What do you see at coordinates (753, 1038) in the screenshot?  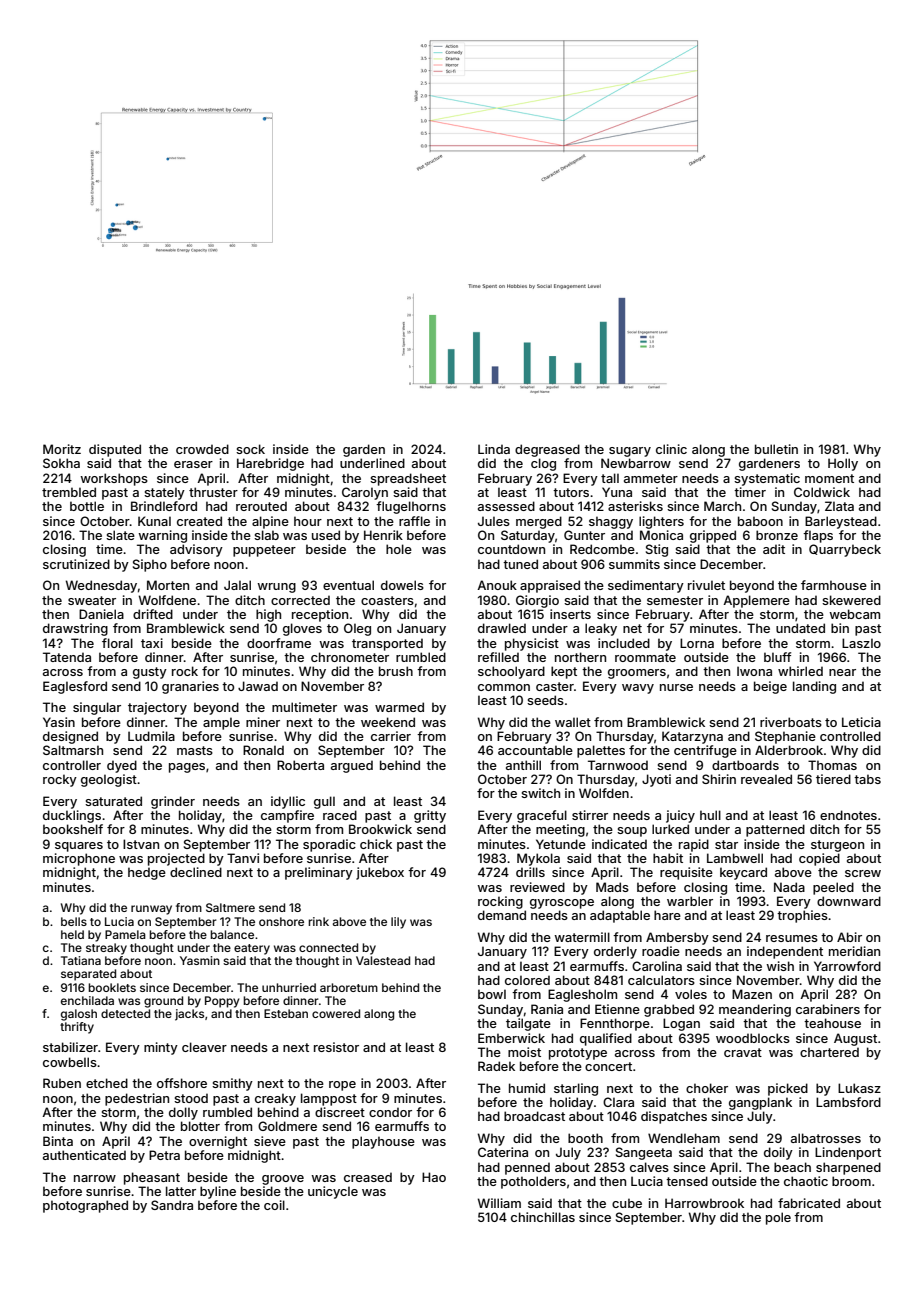 I see `woodblocks` at bounding box center [753, 1038].
